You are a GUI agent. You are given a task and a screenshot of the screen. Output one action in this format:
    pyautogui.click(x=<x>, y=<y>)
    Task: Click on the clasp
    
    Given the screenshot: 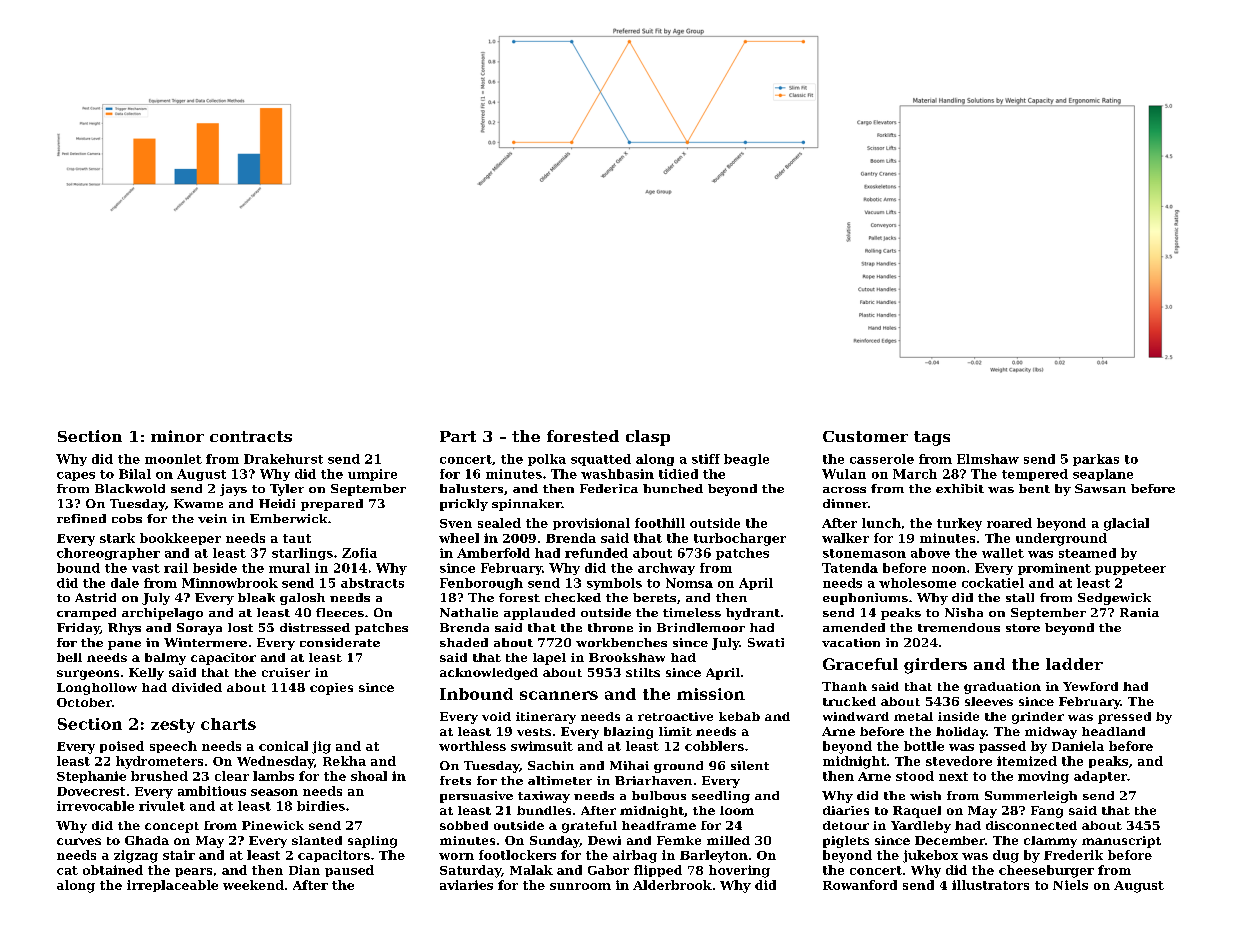 What is the action you would take?
    pyautogui.click(x=648, y=438)
